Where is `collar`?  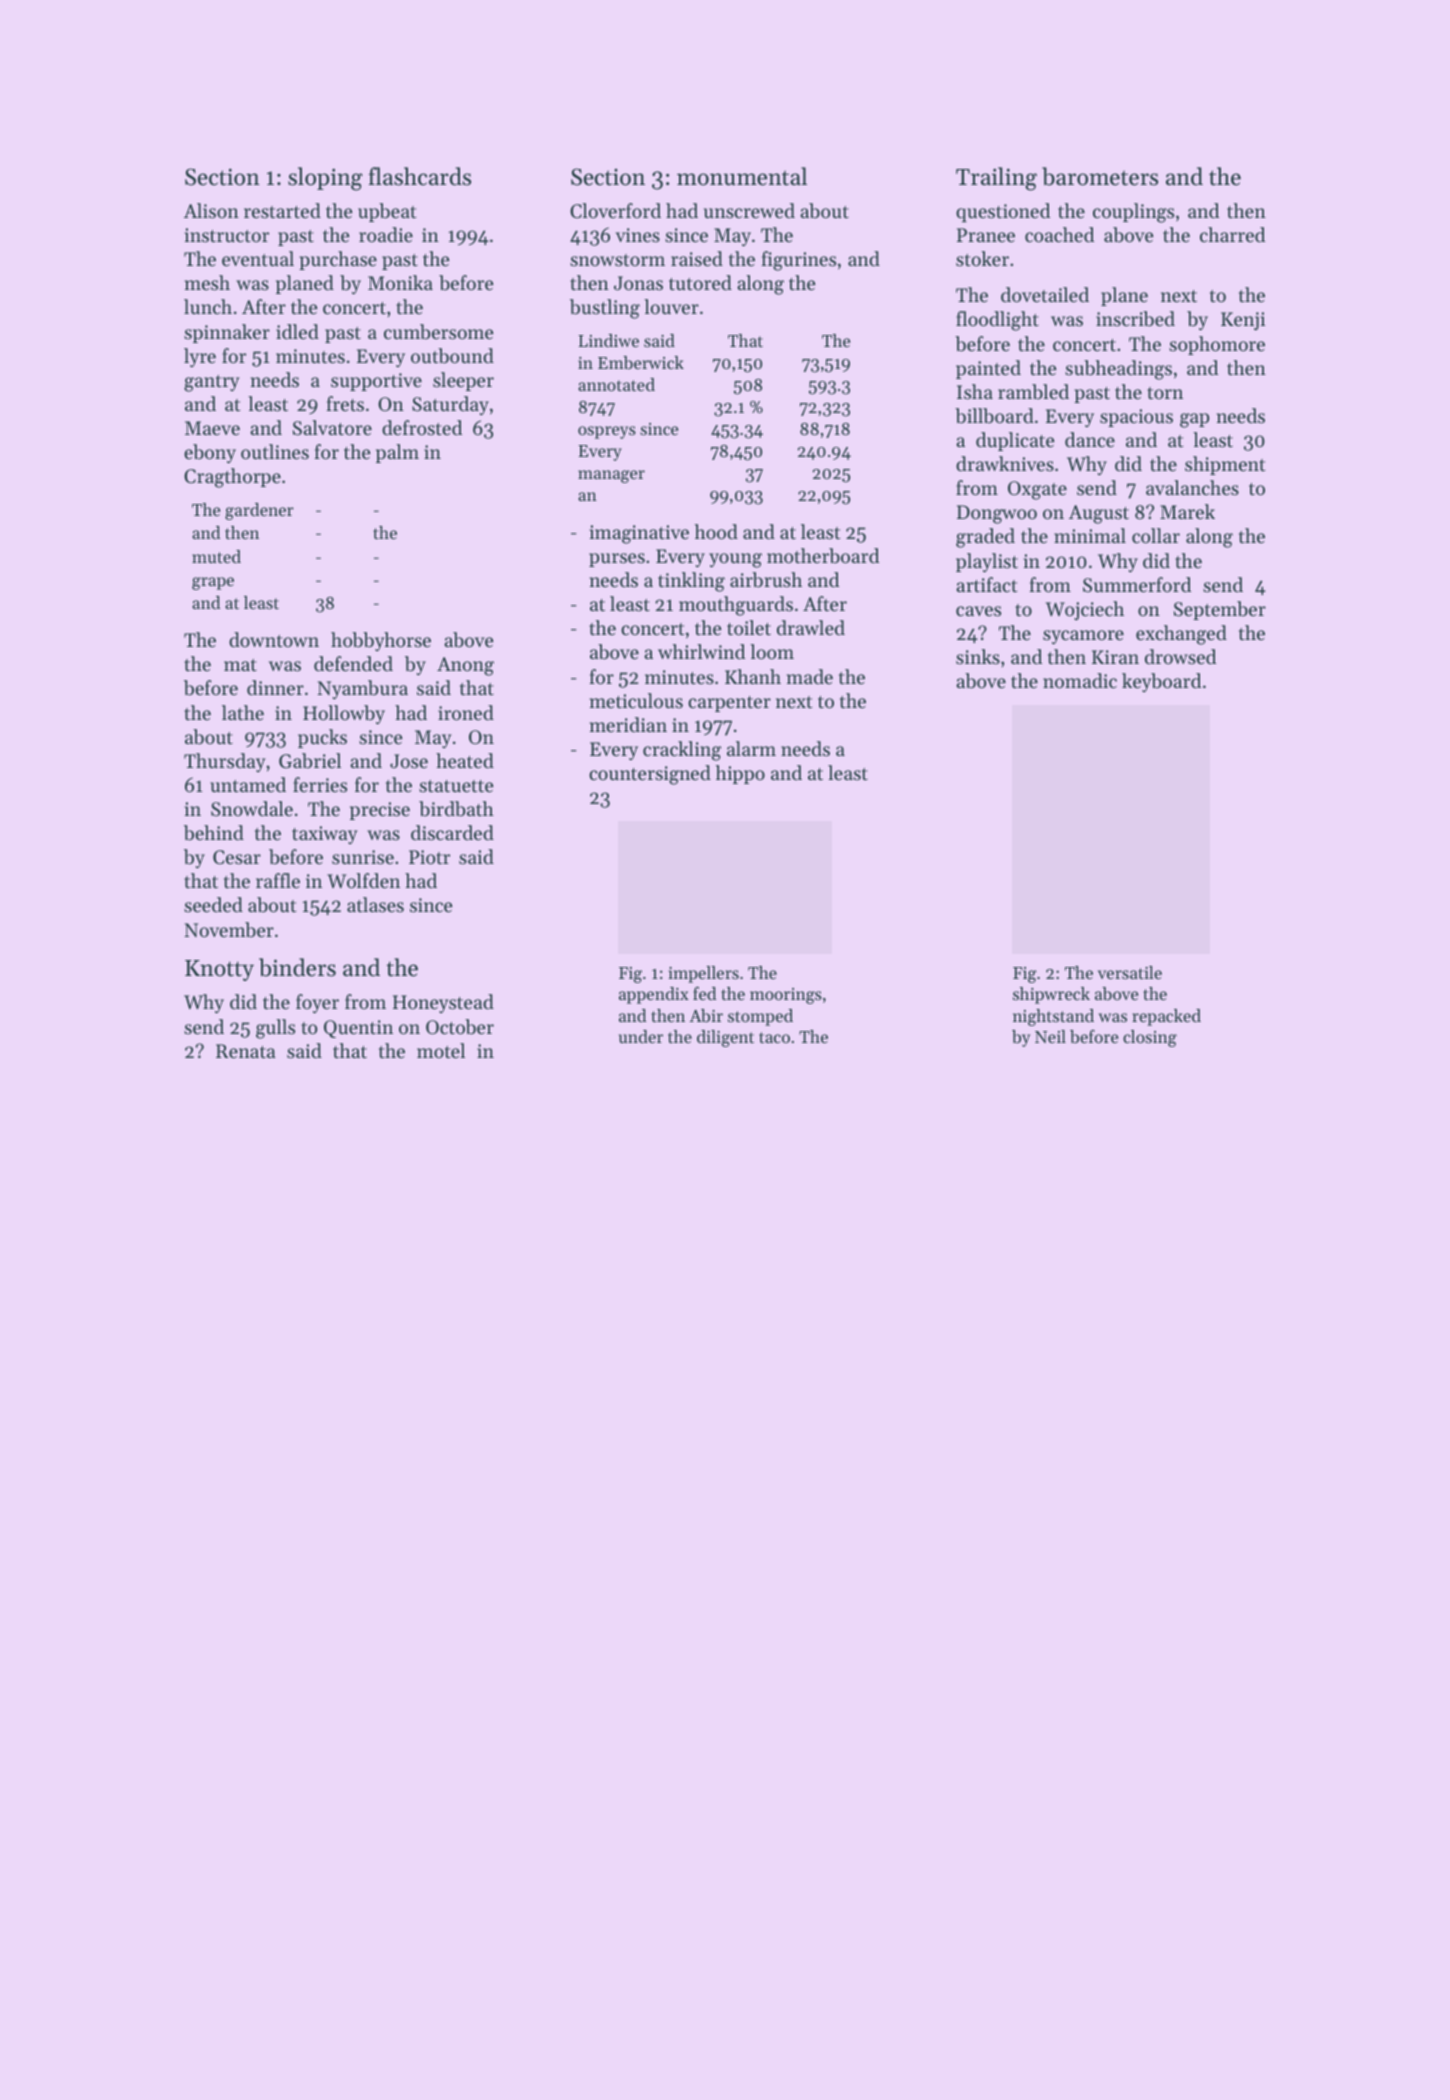
collar is located at coordinates (1156, 535).
